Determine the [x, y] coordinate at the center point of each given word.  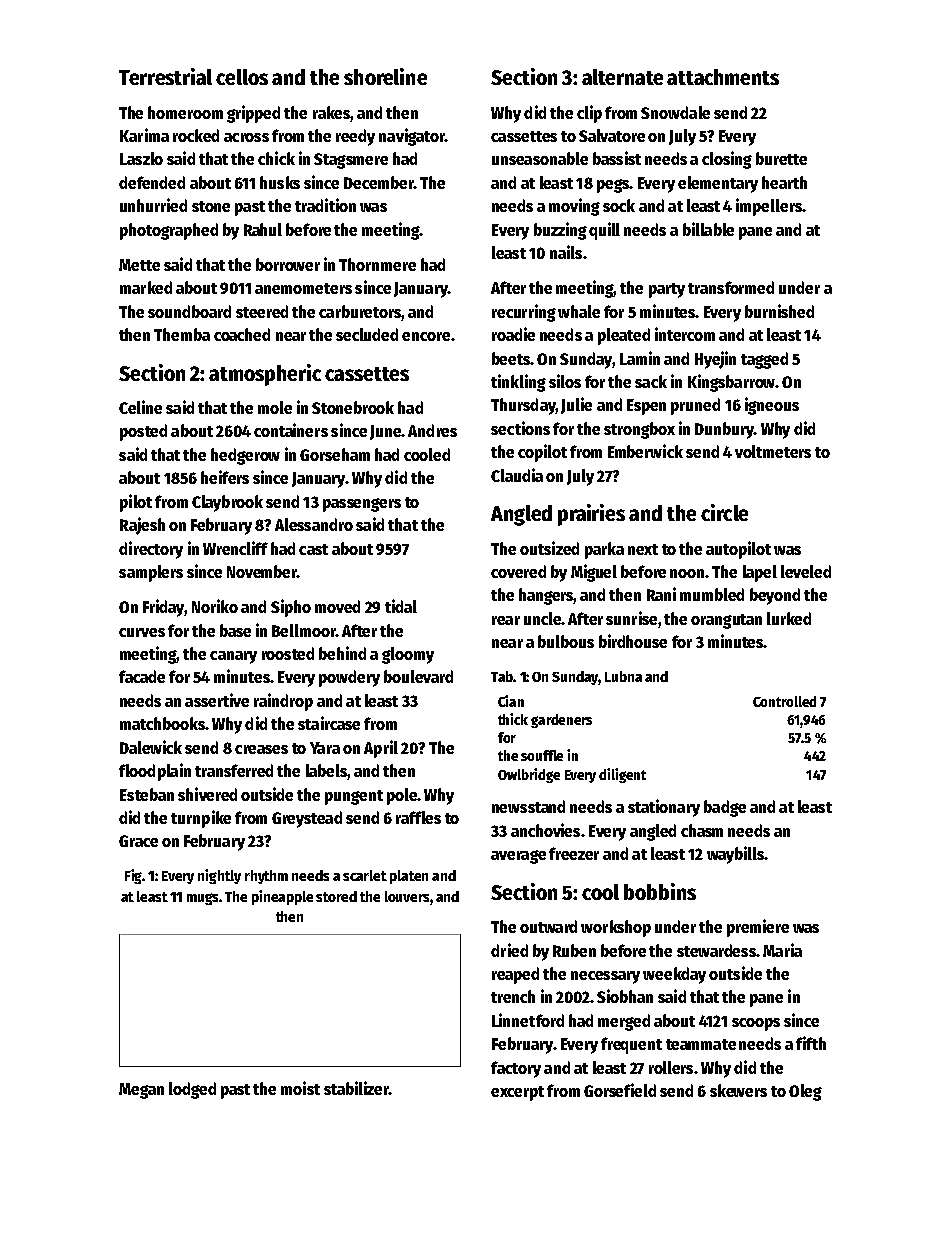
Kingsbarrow [731, 383]
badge [725, 808]
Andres [432, 430]
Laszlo [141, 158]
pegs [613, 186]
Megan [141, 1091]
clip [589, 114]
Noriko [215, 606]
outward [548, 926]
